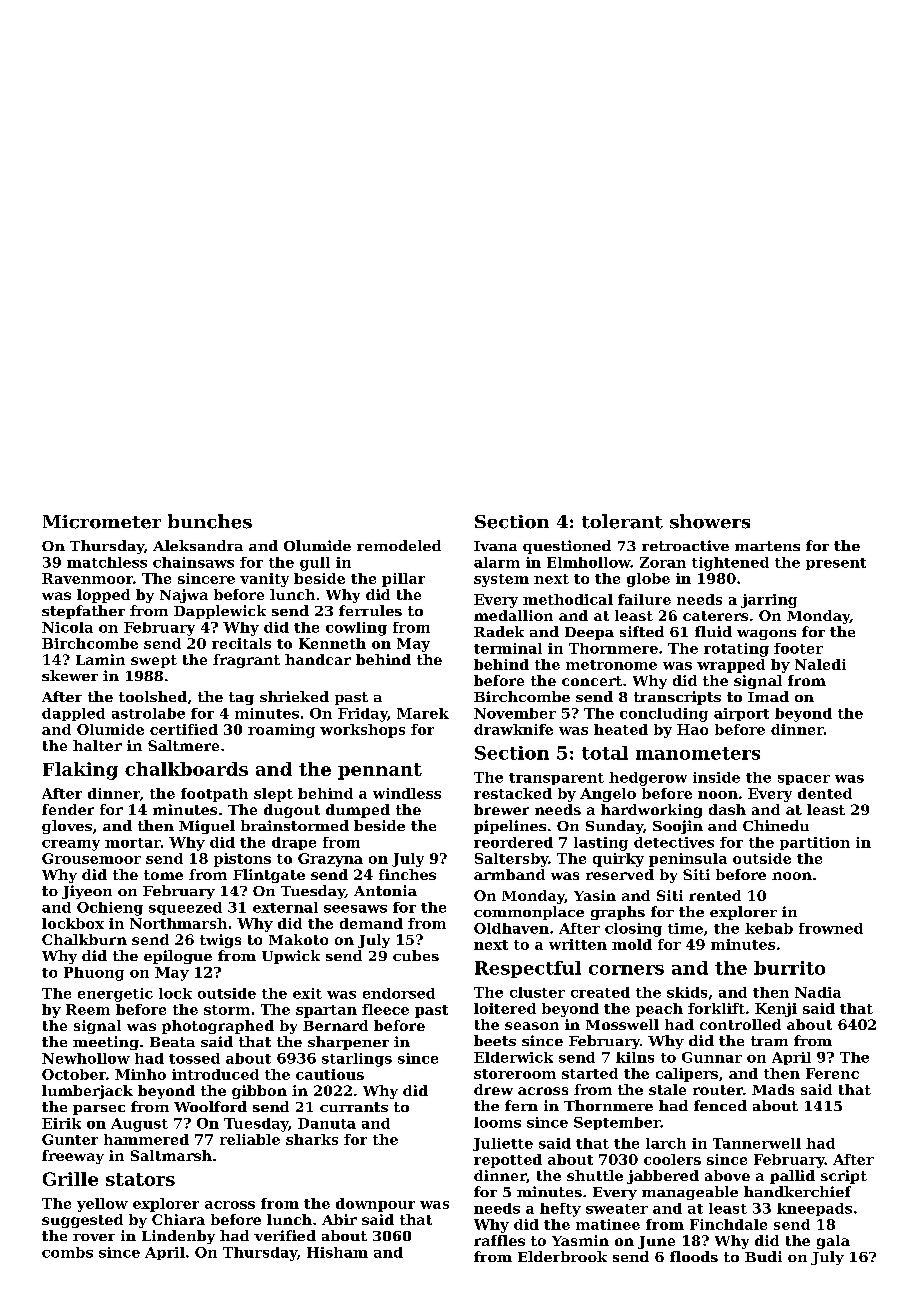  Describe the element at coordinates (178, 1237) in the document. I see `Lindenby` at that location.
